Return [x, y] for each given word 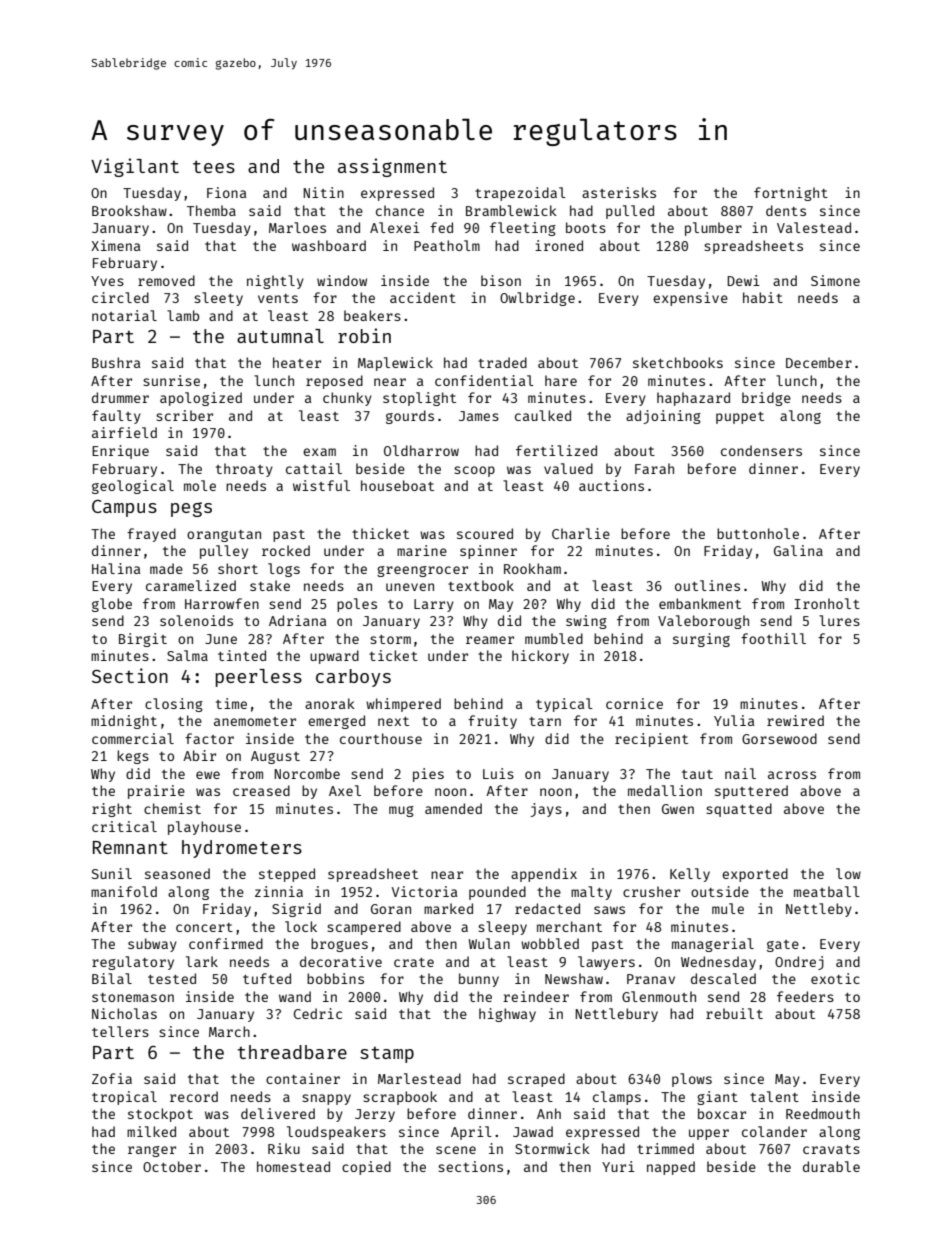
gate [783, 946]
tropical [124, 1098]
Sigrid [296, 910]
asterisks [619, 192]
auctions [611, 485]
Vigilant [135, 167]
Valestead [814, 227]
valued [568, 468]
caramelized [191, 585]
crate [414, 962]
